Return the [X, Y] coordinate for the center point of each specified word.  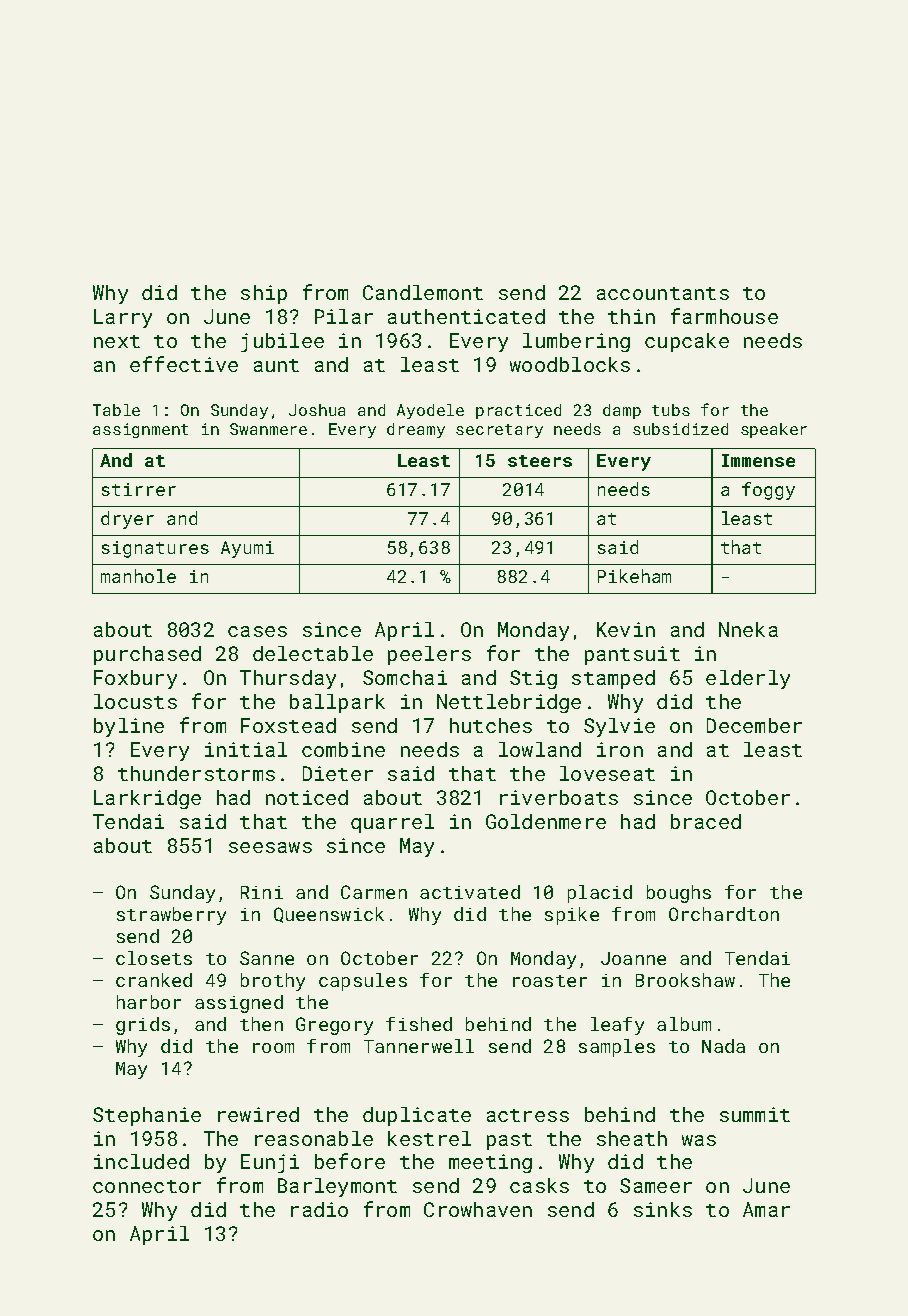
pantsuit [632, 655]
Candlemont [423, 292]
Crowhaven [478, 1209]
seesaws [270, 847]
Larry [123, 318]
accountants [663, 293]
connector [147, 1186]
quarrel [392, 823]
